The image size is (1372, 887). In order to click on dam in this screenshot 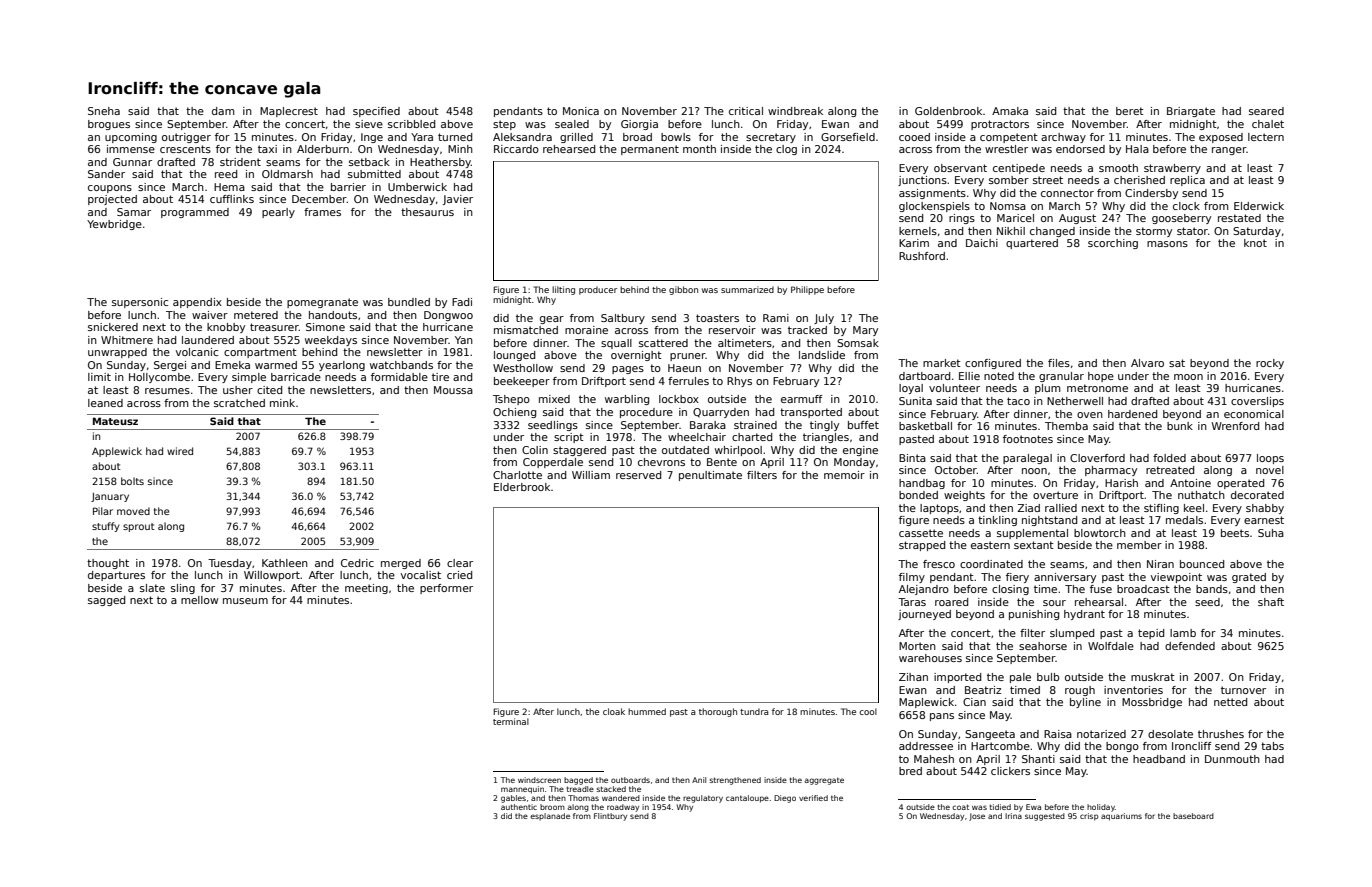, I will do `click(223, 111)`.
